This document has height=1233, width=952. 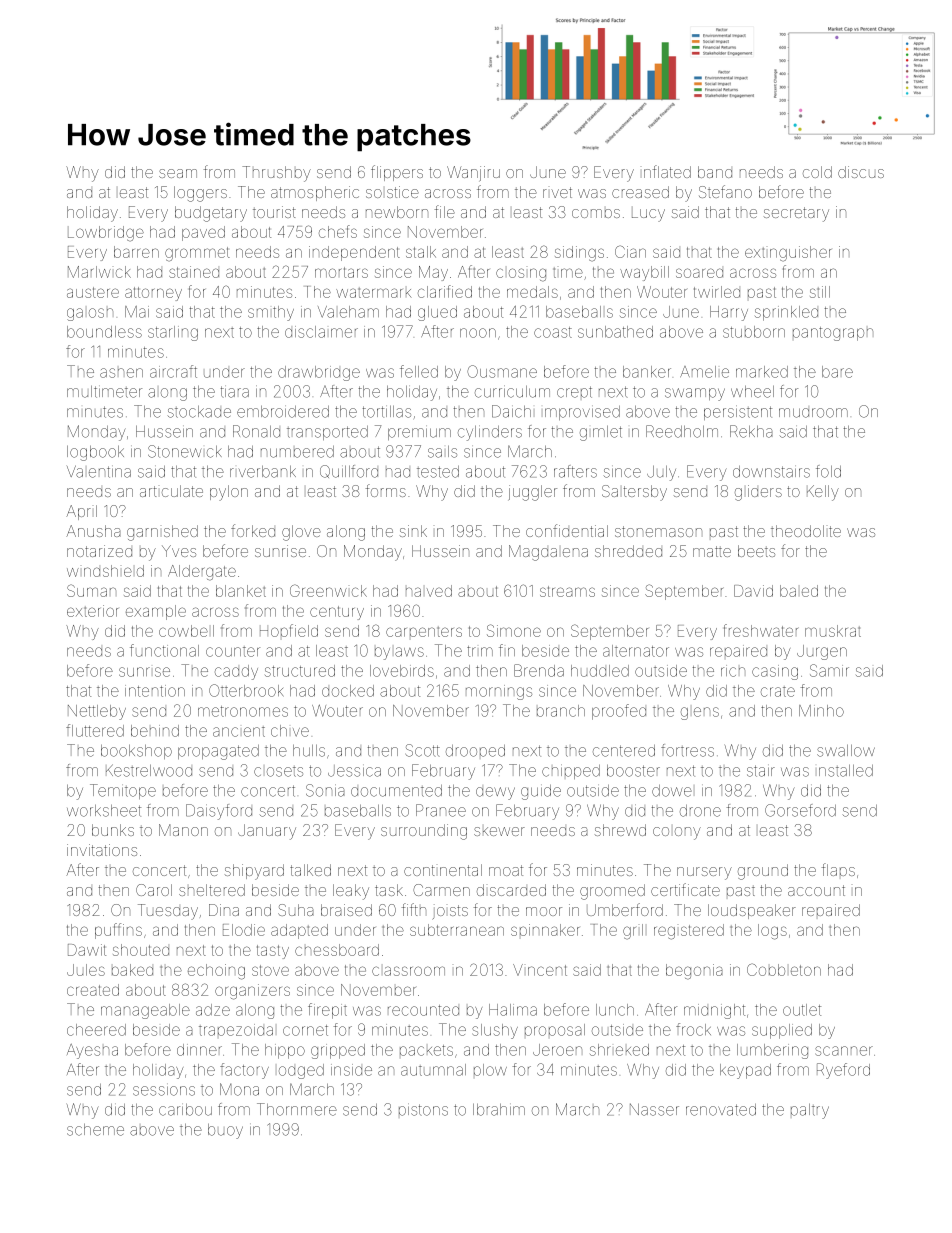 What do you see at coordinates (758, 493) in the document?
I see `gliders` at bounding box center [758, 493].
